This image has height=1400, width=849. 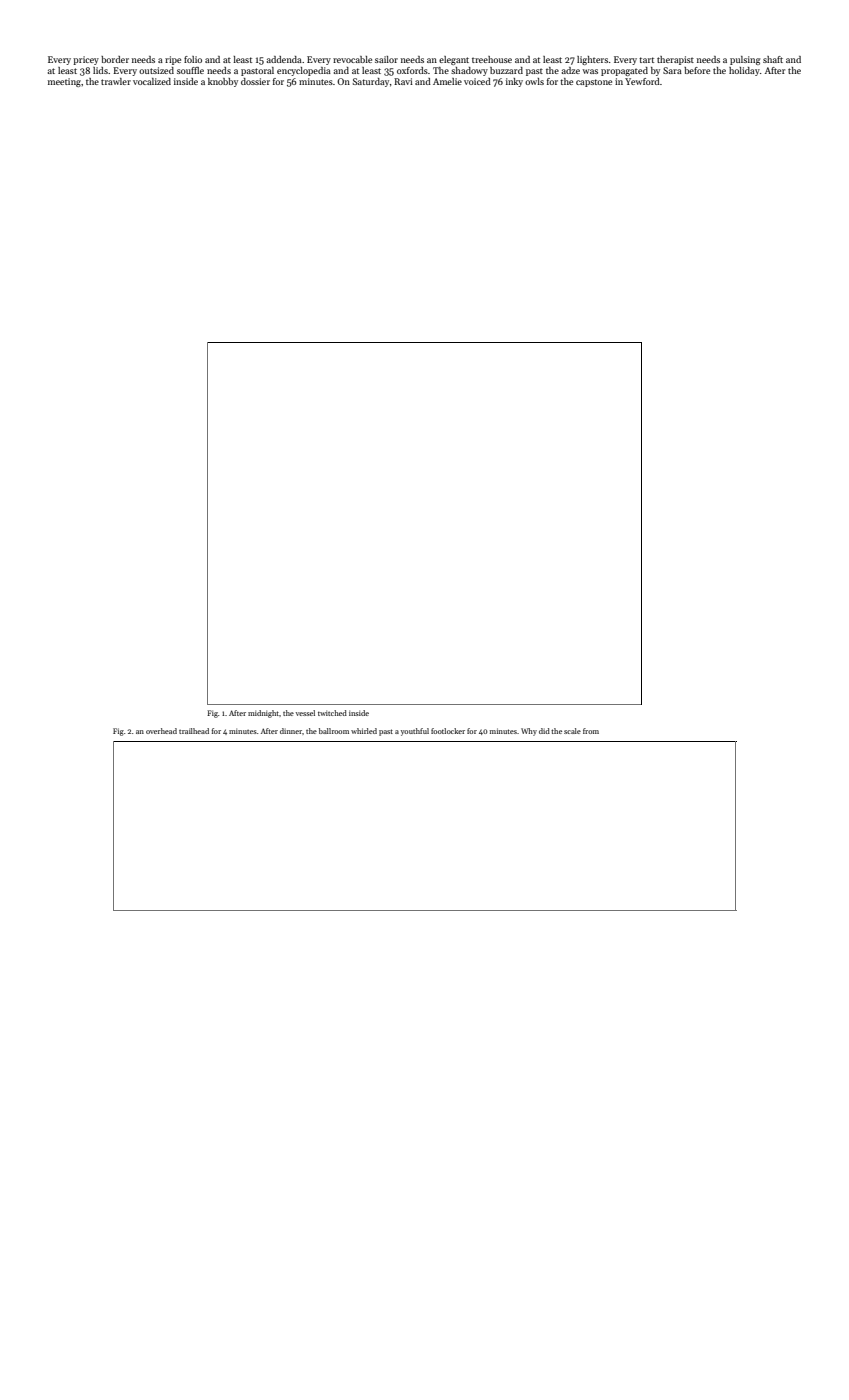 I want to click on from, so click(x=591, y=731).
